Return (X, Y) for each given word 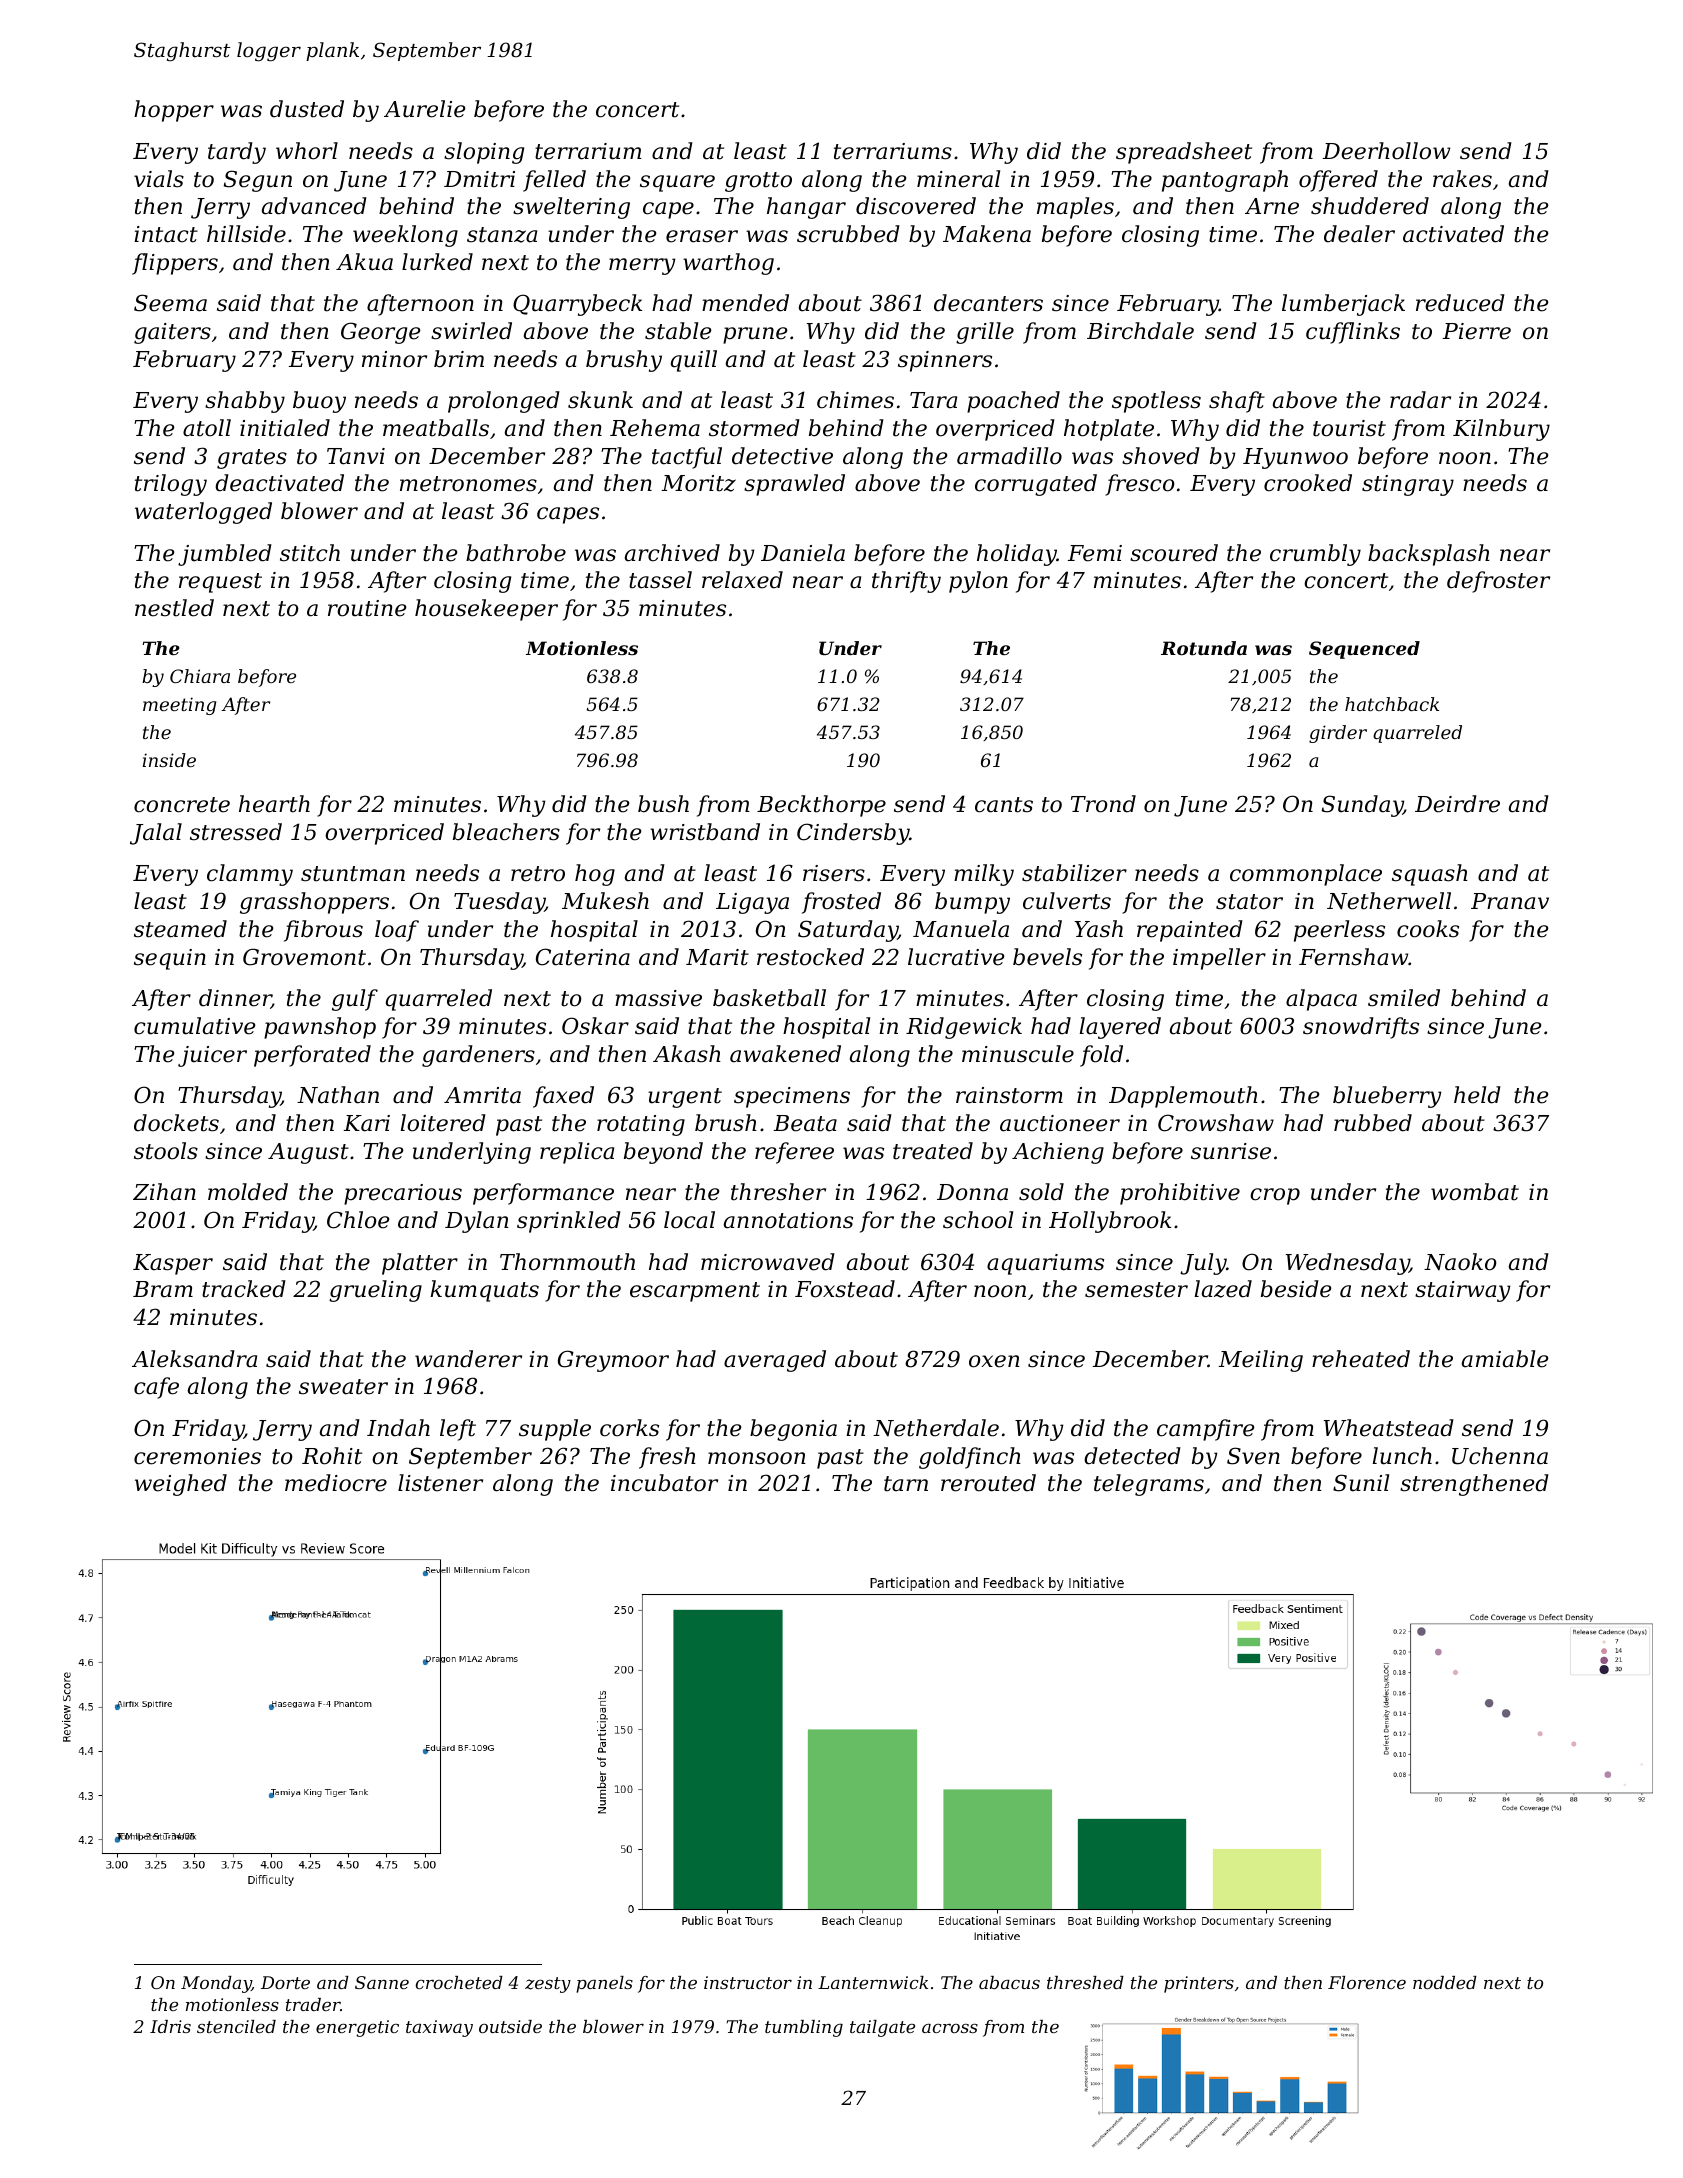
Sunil (1361, 1483)
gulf (355, 1000)
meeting (179, 706)
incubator (664, 1483)
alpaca (1321, 1000)
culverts (1067, 901)
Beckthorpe (821, 806)
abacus (1009, 1982)
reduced (1460, 303)
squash (1430, 875)
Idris (170, 2026)
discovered (916, 206)
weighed (181, 1485)
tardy (237, 153)
